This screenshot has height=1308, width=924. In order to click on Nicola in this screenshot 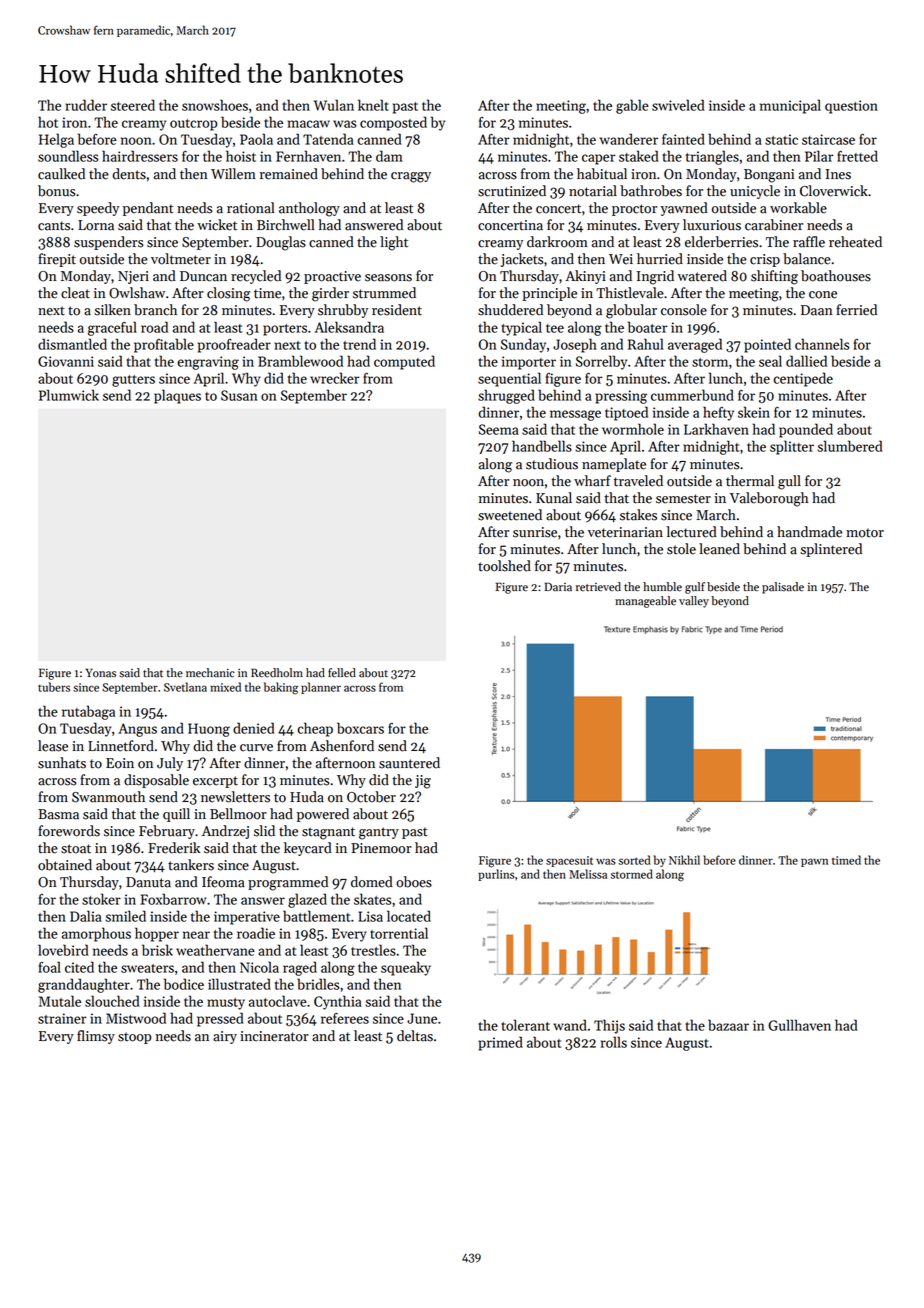, I will do `click(259, 967)`.
